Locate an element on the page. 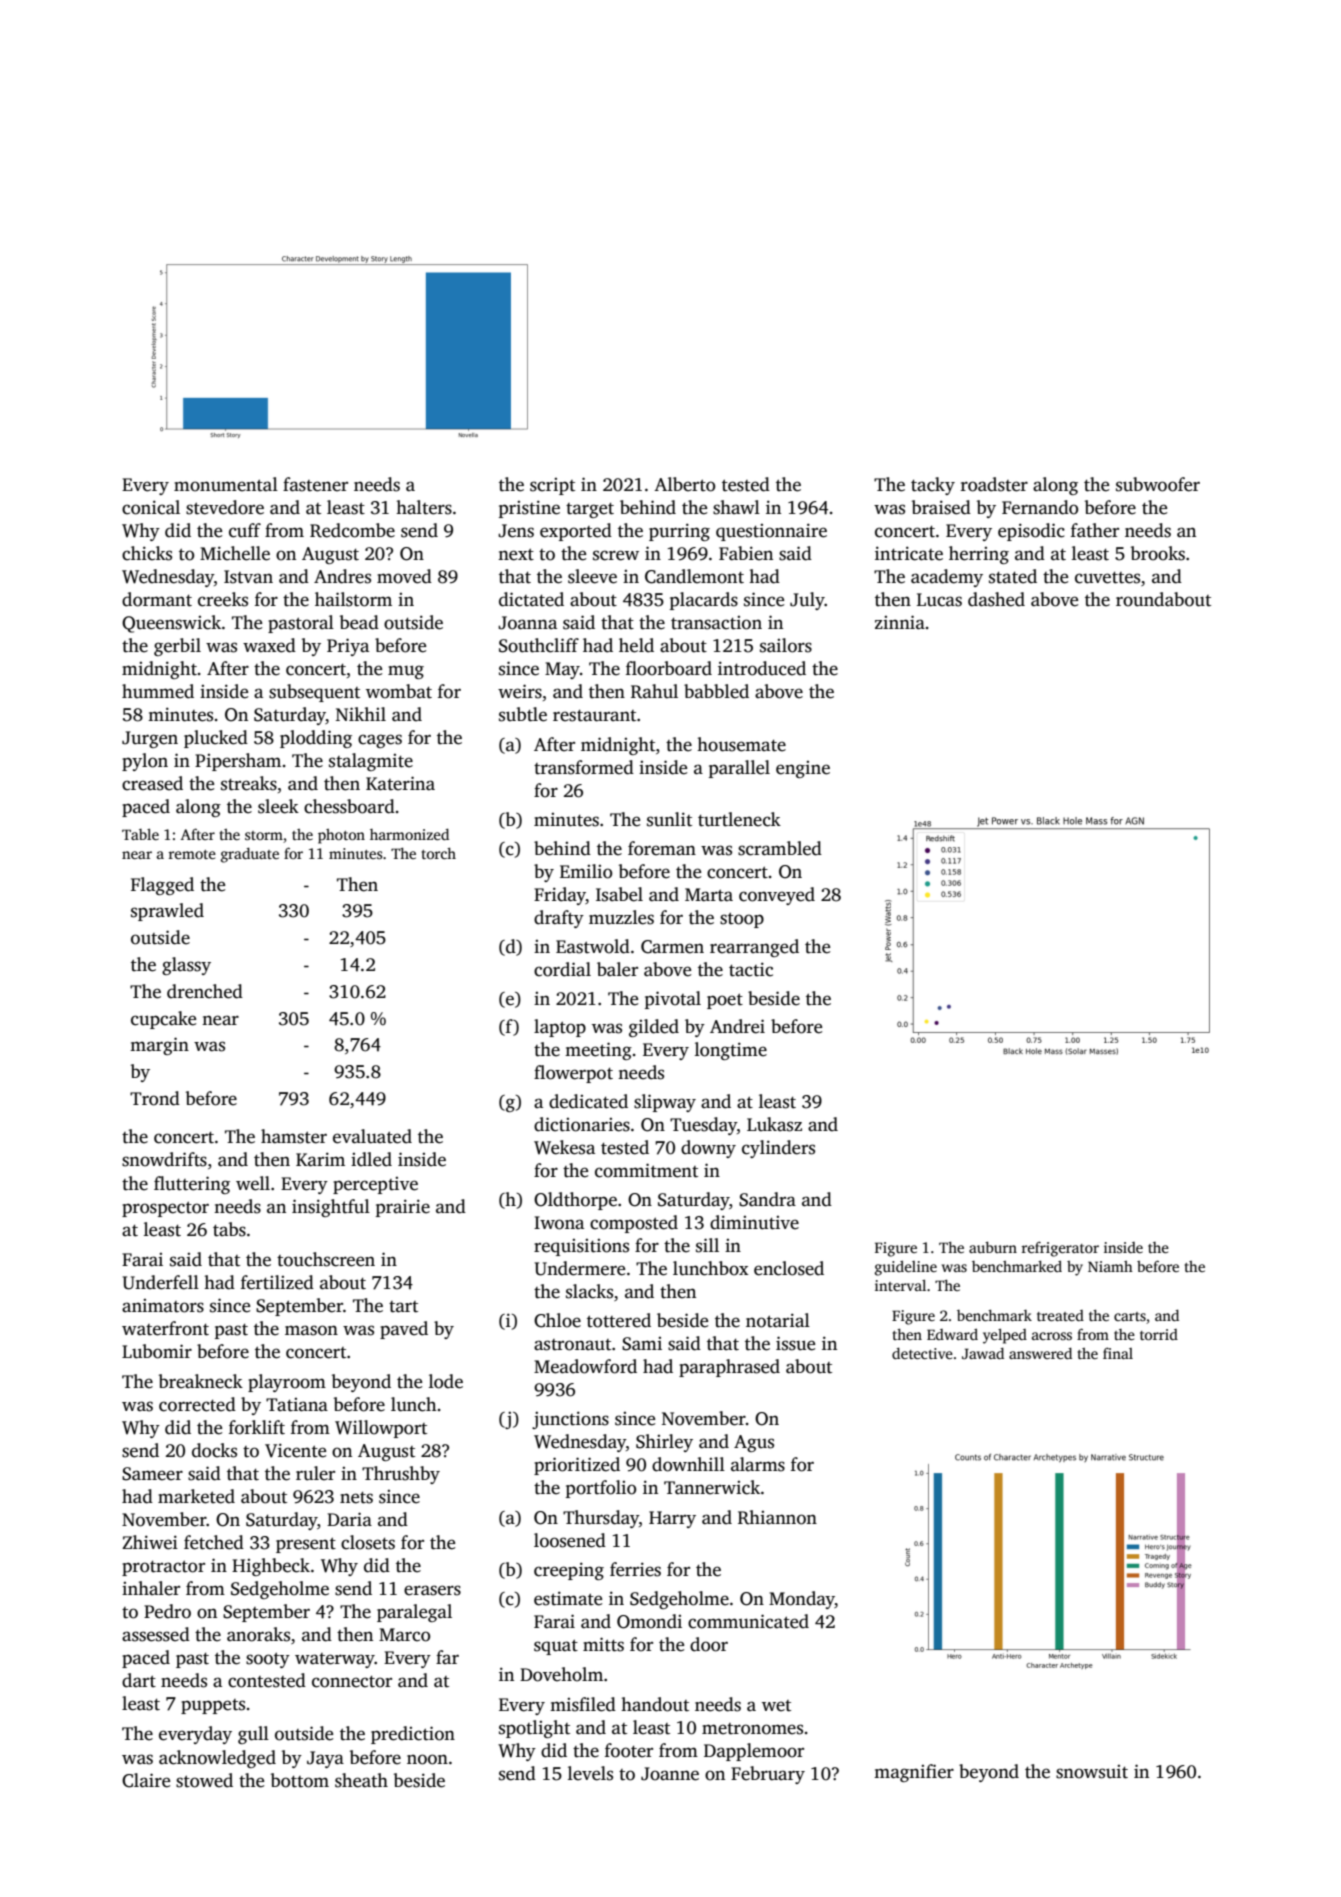  tactic is located at coordinates (751, 969).
